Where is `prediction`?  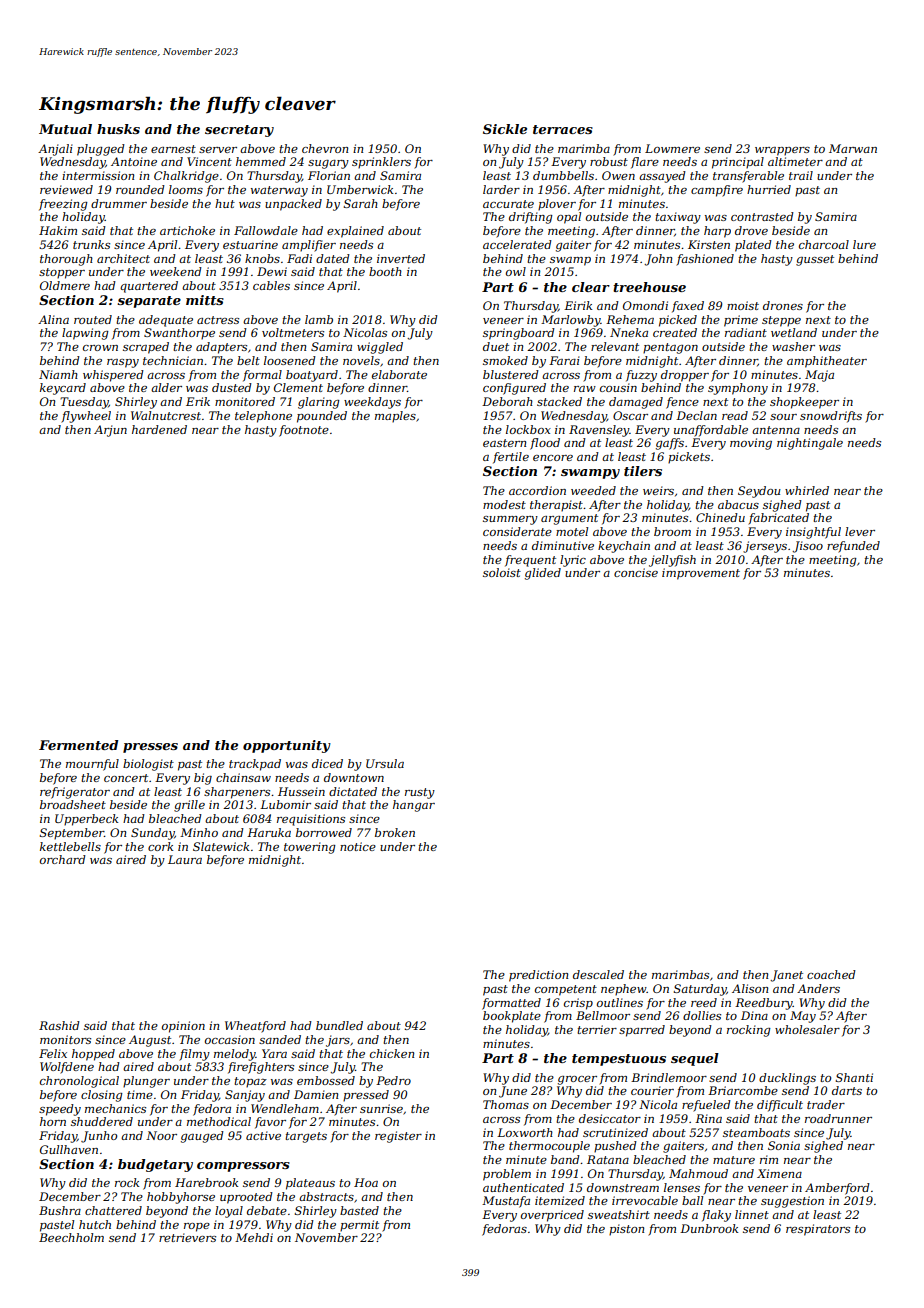 prediction is located at coordinates (538, 976).
